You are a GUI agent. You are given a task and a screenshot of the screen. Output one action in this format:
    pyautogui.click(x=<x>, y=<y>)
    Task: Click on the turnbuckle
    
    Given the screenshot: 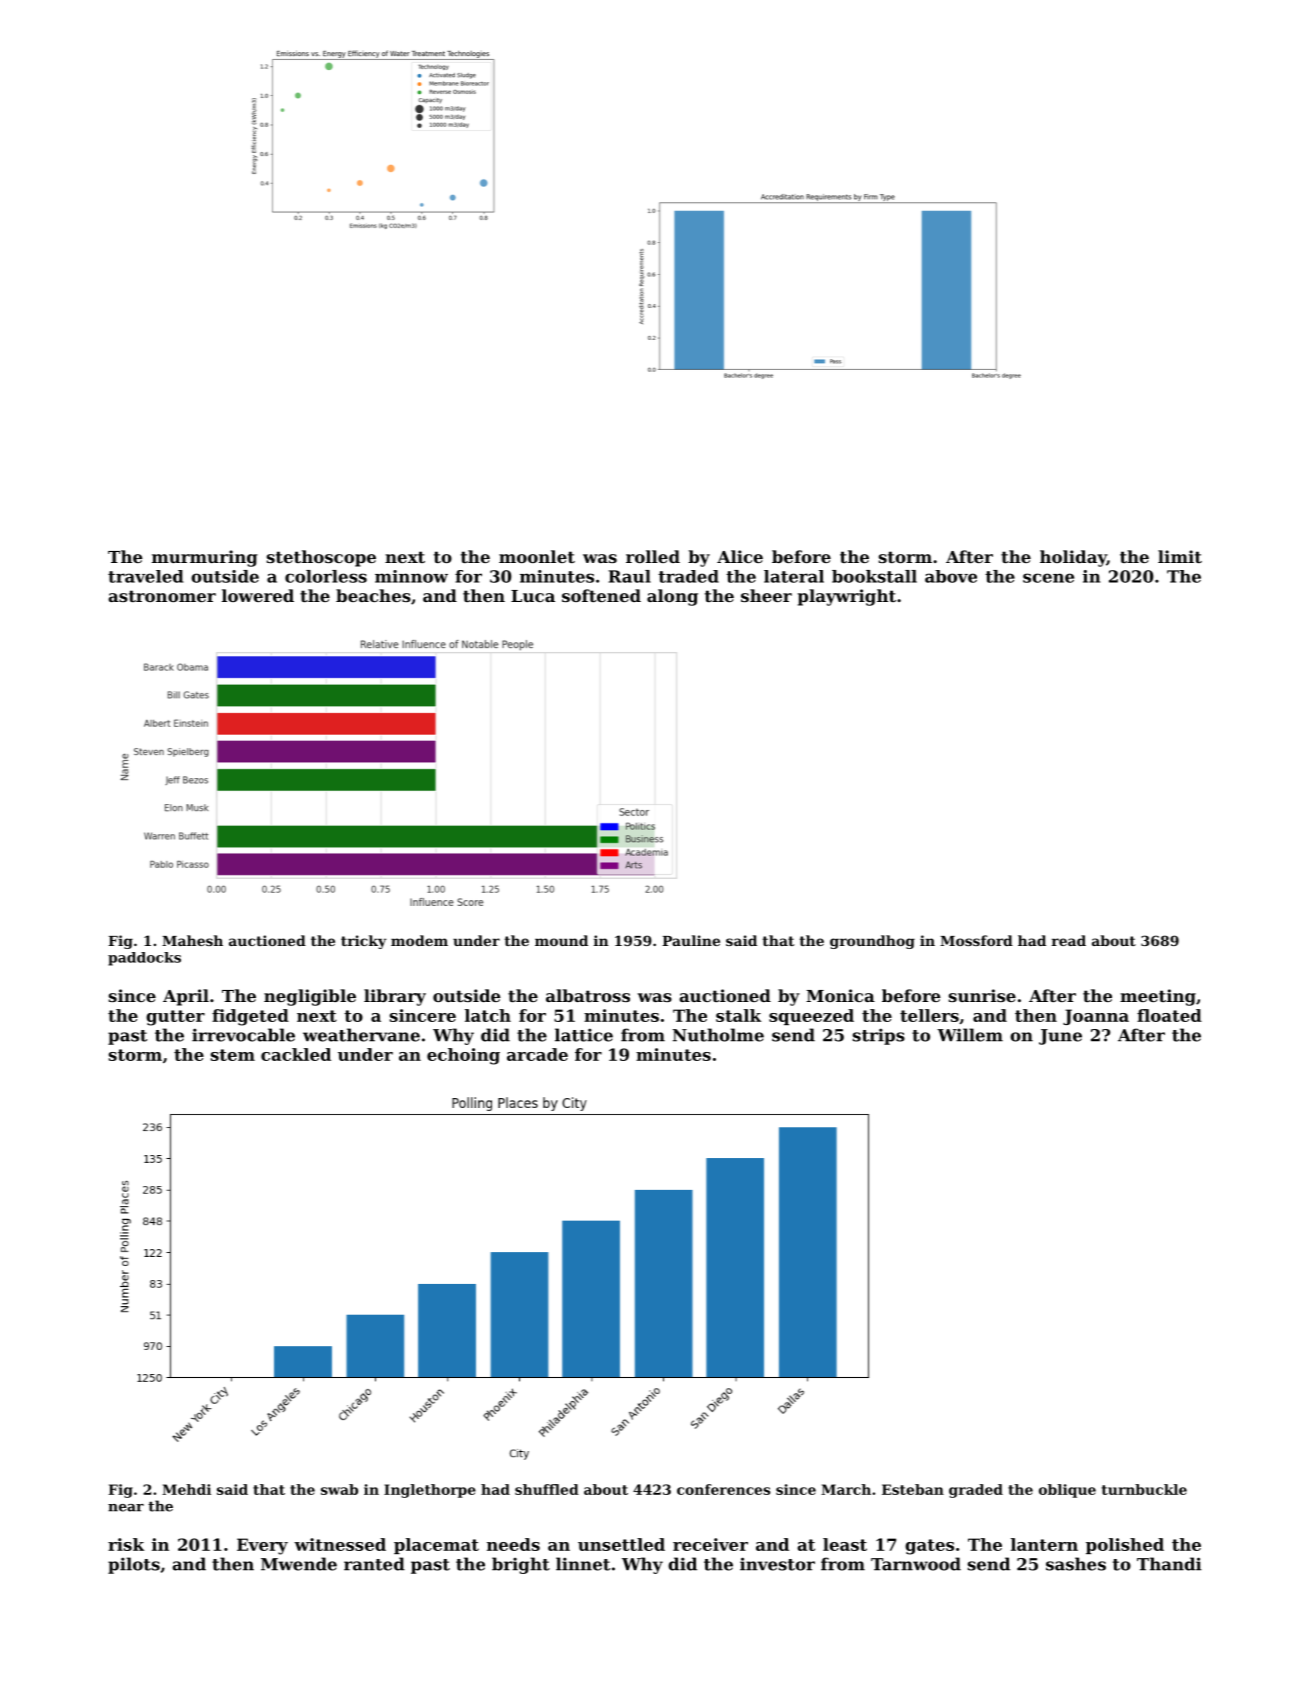 What is the action you would take?
    pyautogui.click(x=1144, y=1489)
